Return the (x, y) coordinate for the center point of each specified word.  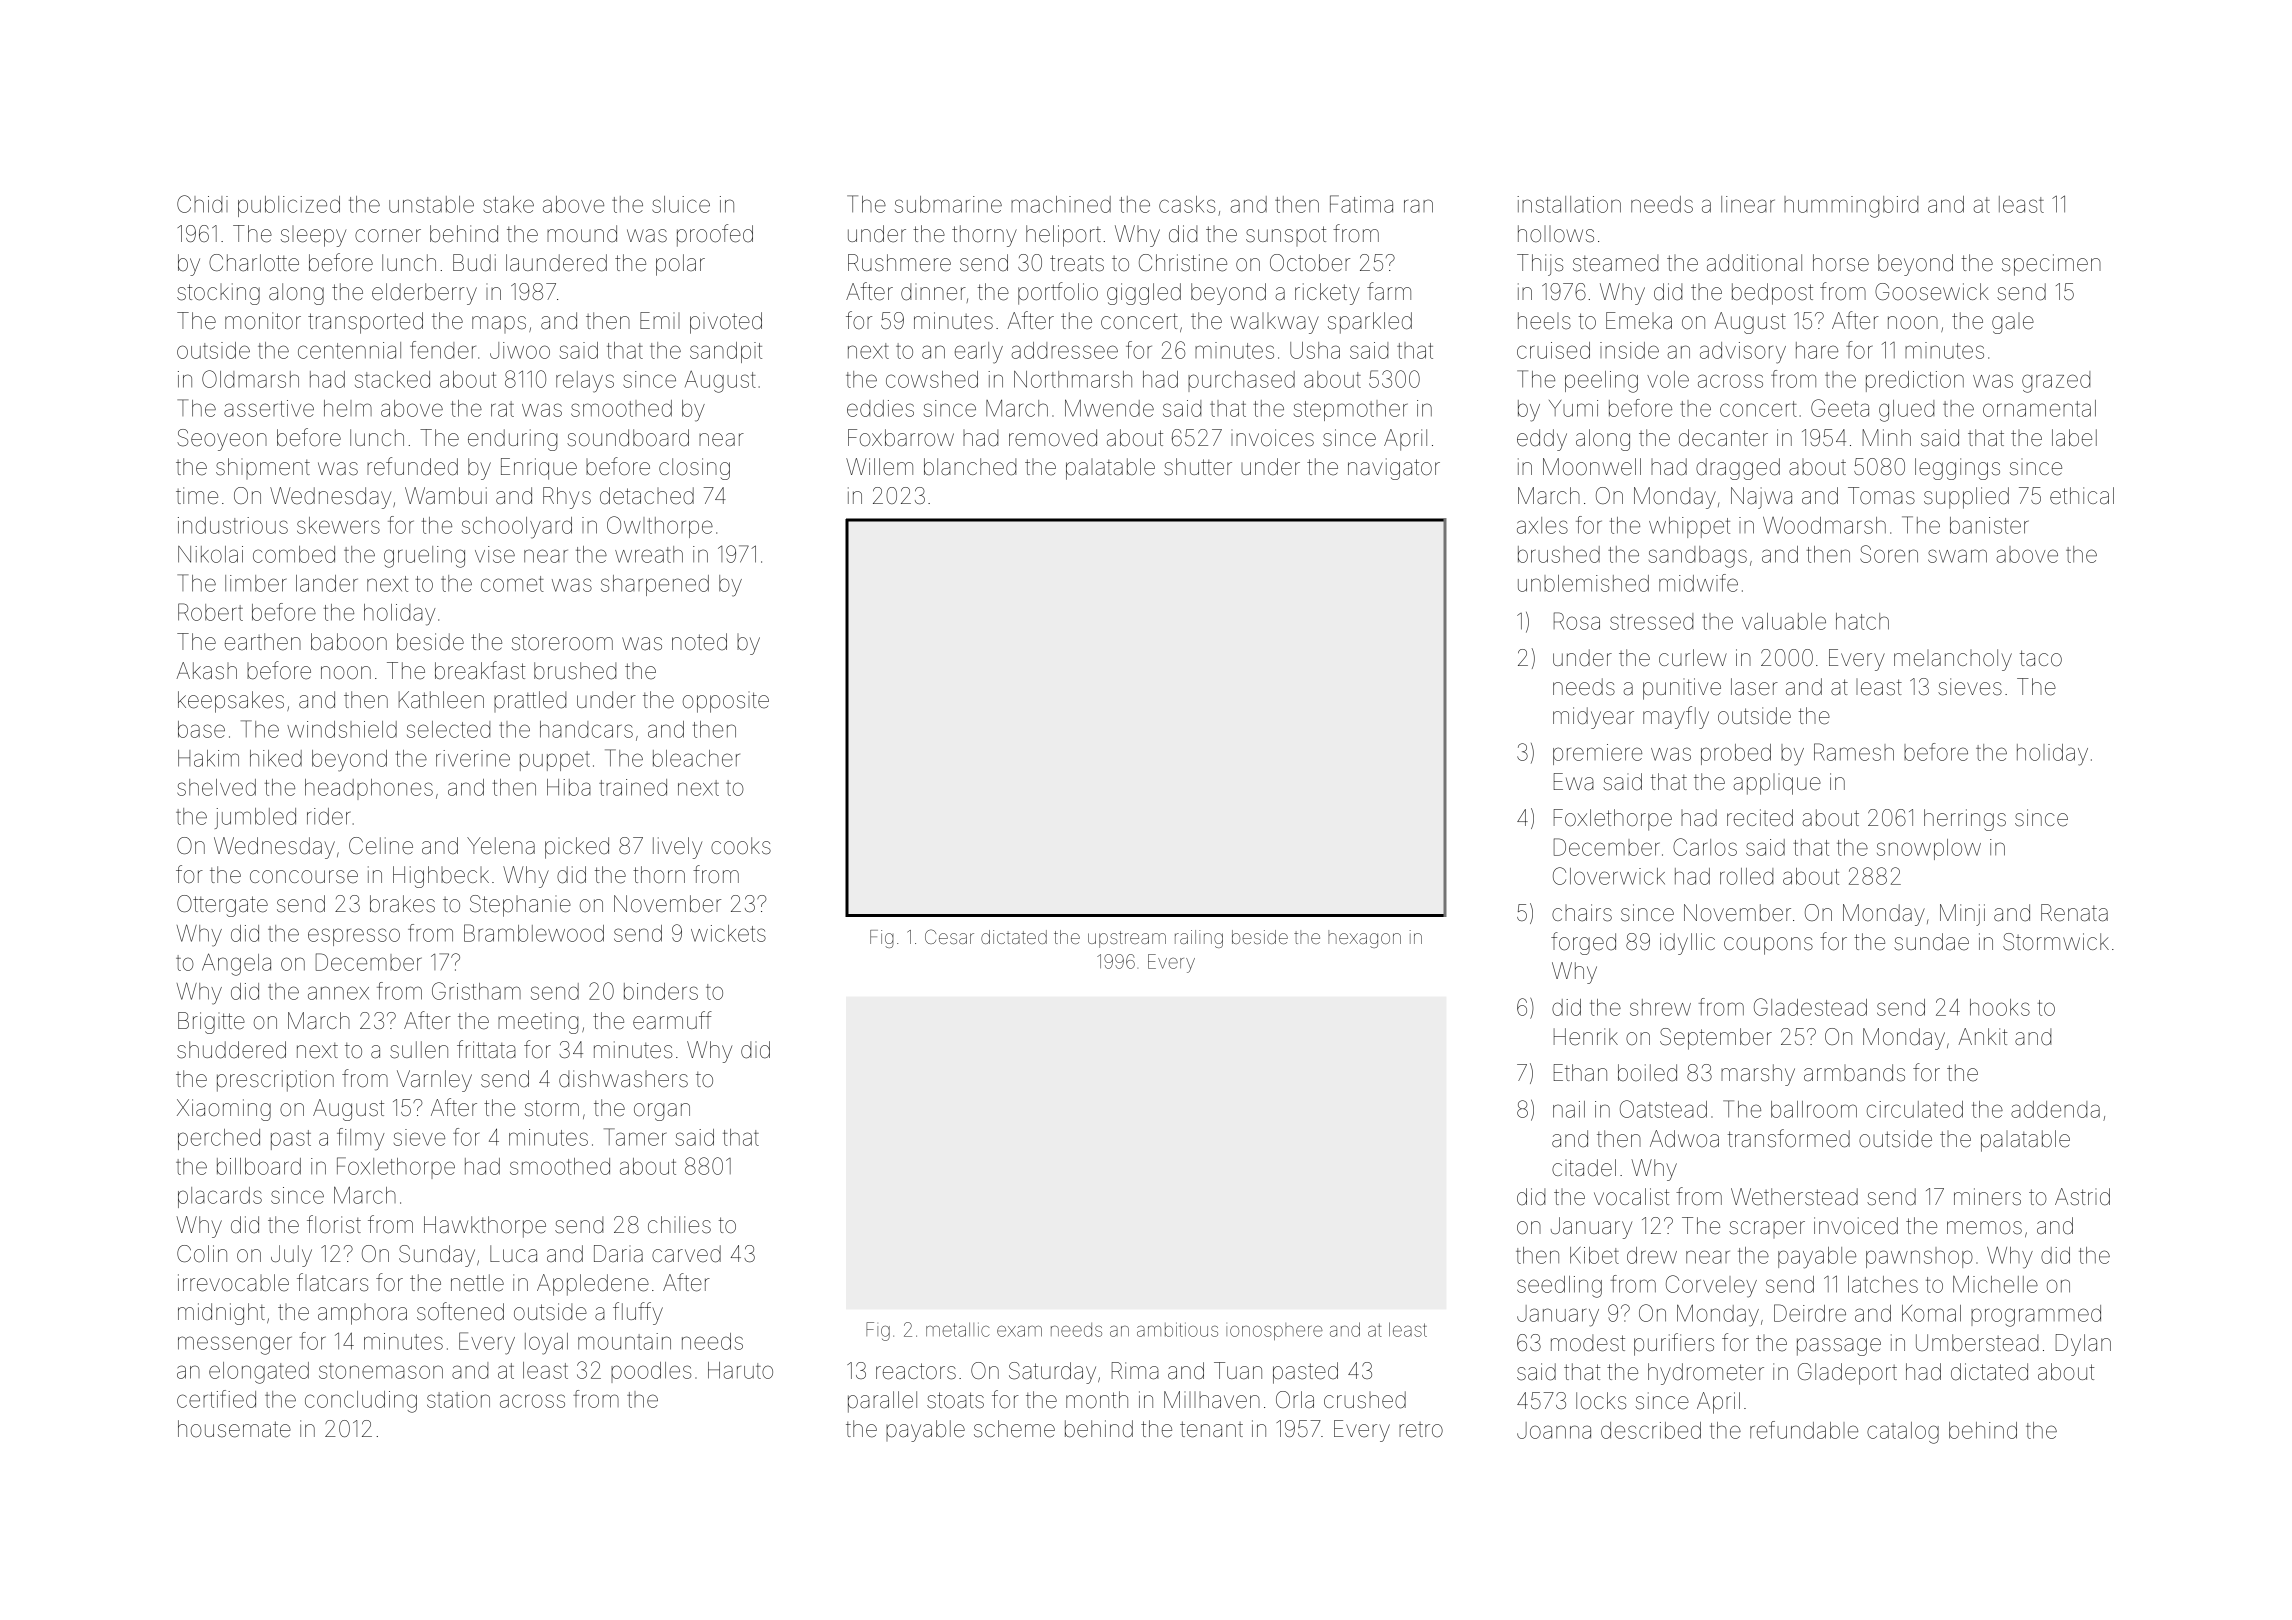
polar (680, 265)
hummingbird (1851, 207)
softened (460, 1311)
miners (1987, 1197)
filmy (360, 1139)
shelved (216, 787)
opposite (726, 702)
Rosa (1577, 621)
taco (2041, 658)
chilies (679, 1225)
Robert (210, 612)
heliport (1063, 236)
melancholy (1953, 660)
